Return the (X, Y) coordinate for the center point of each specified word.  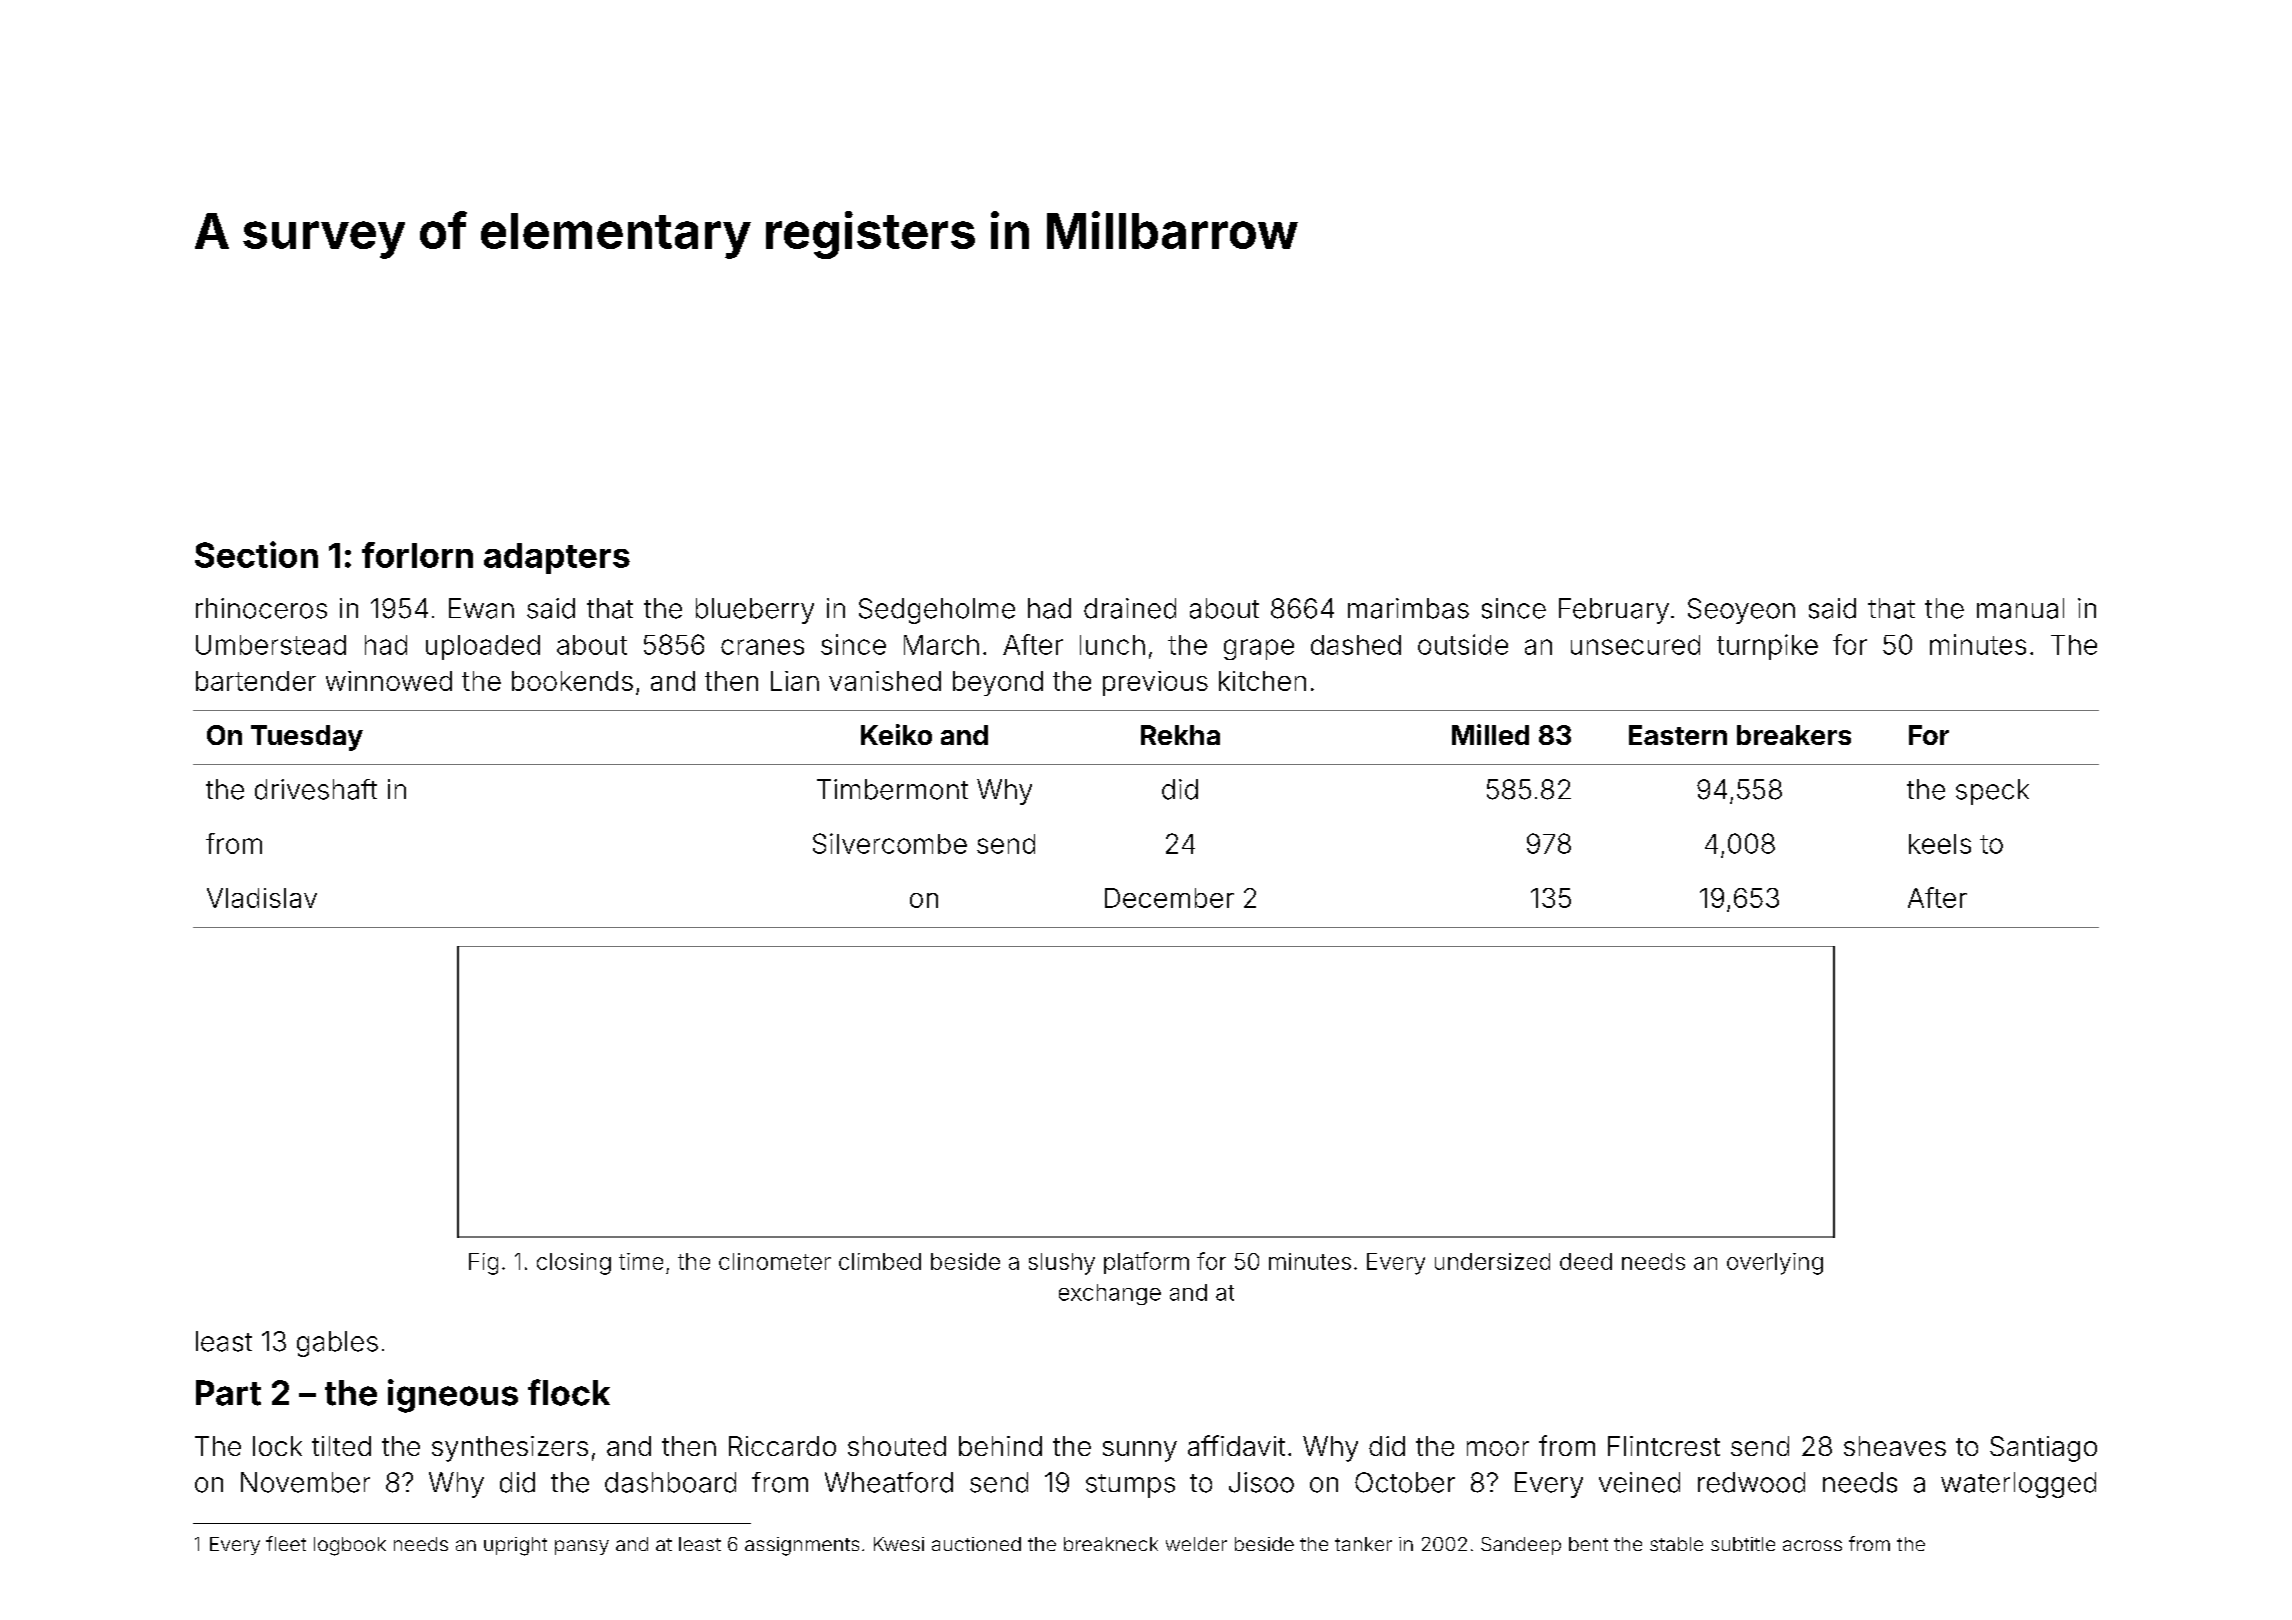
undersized (1492, 1261)
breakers (1794, 735)
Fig (483, 1264)
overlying (1775, 1264)
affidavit (1236, 1445)
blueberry (755, 611)
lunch (1112, 645)
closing (574, 1264)
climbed (880, 1261)
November (305, 1482)
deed (1586, 1261)
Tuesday (307, 738)
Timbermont (892, 789)
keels (1940, 844)
